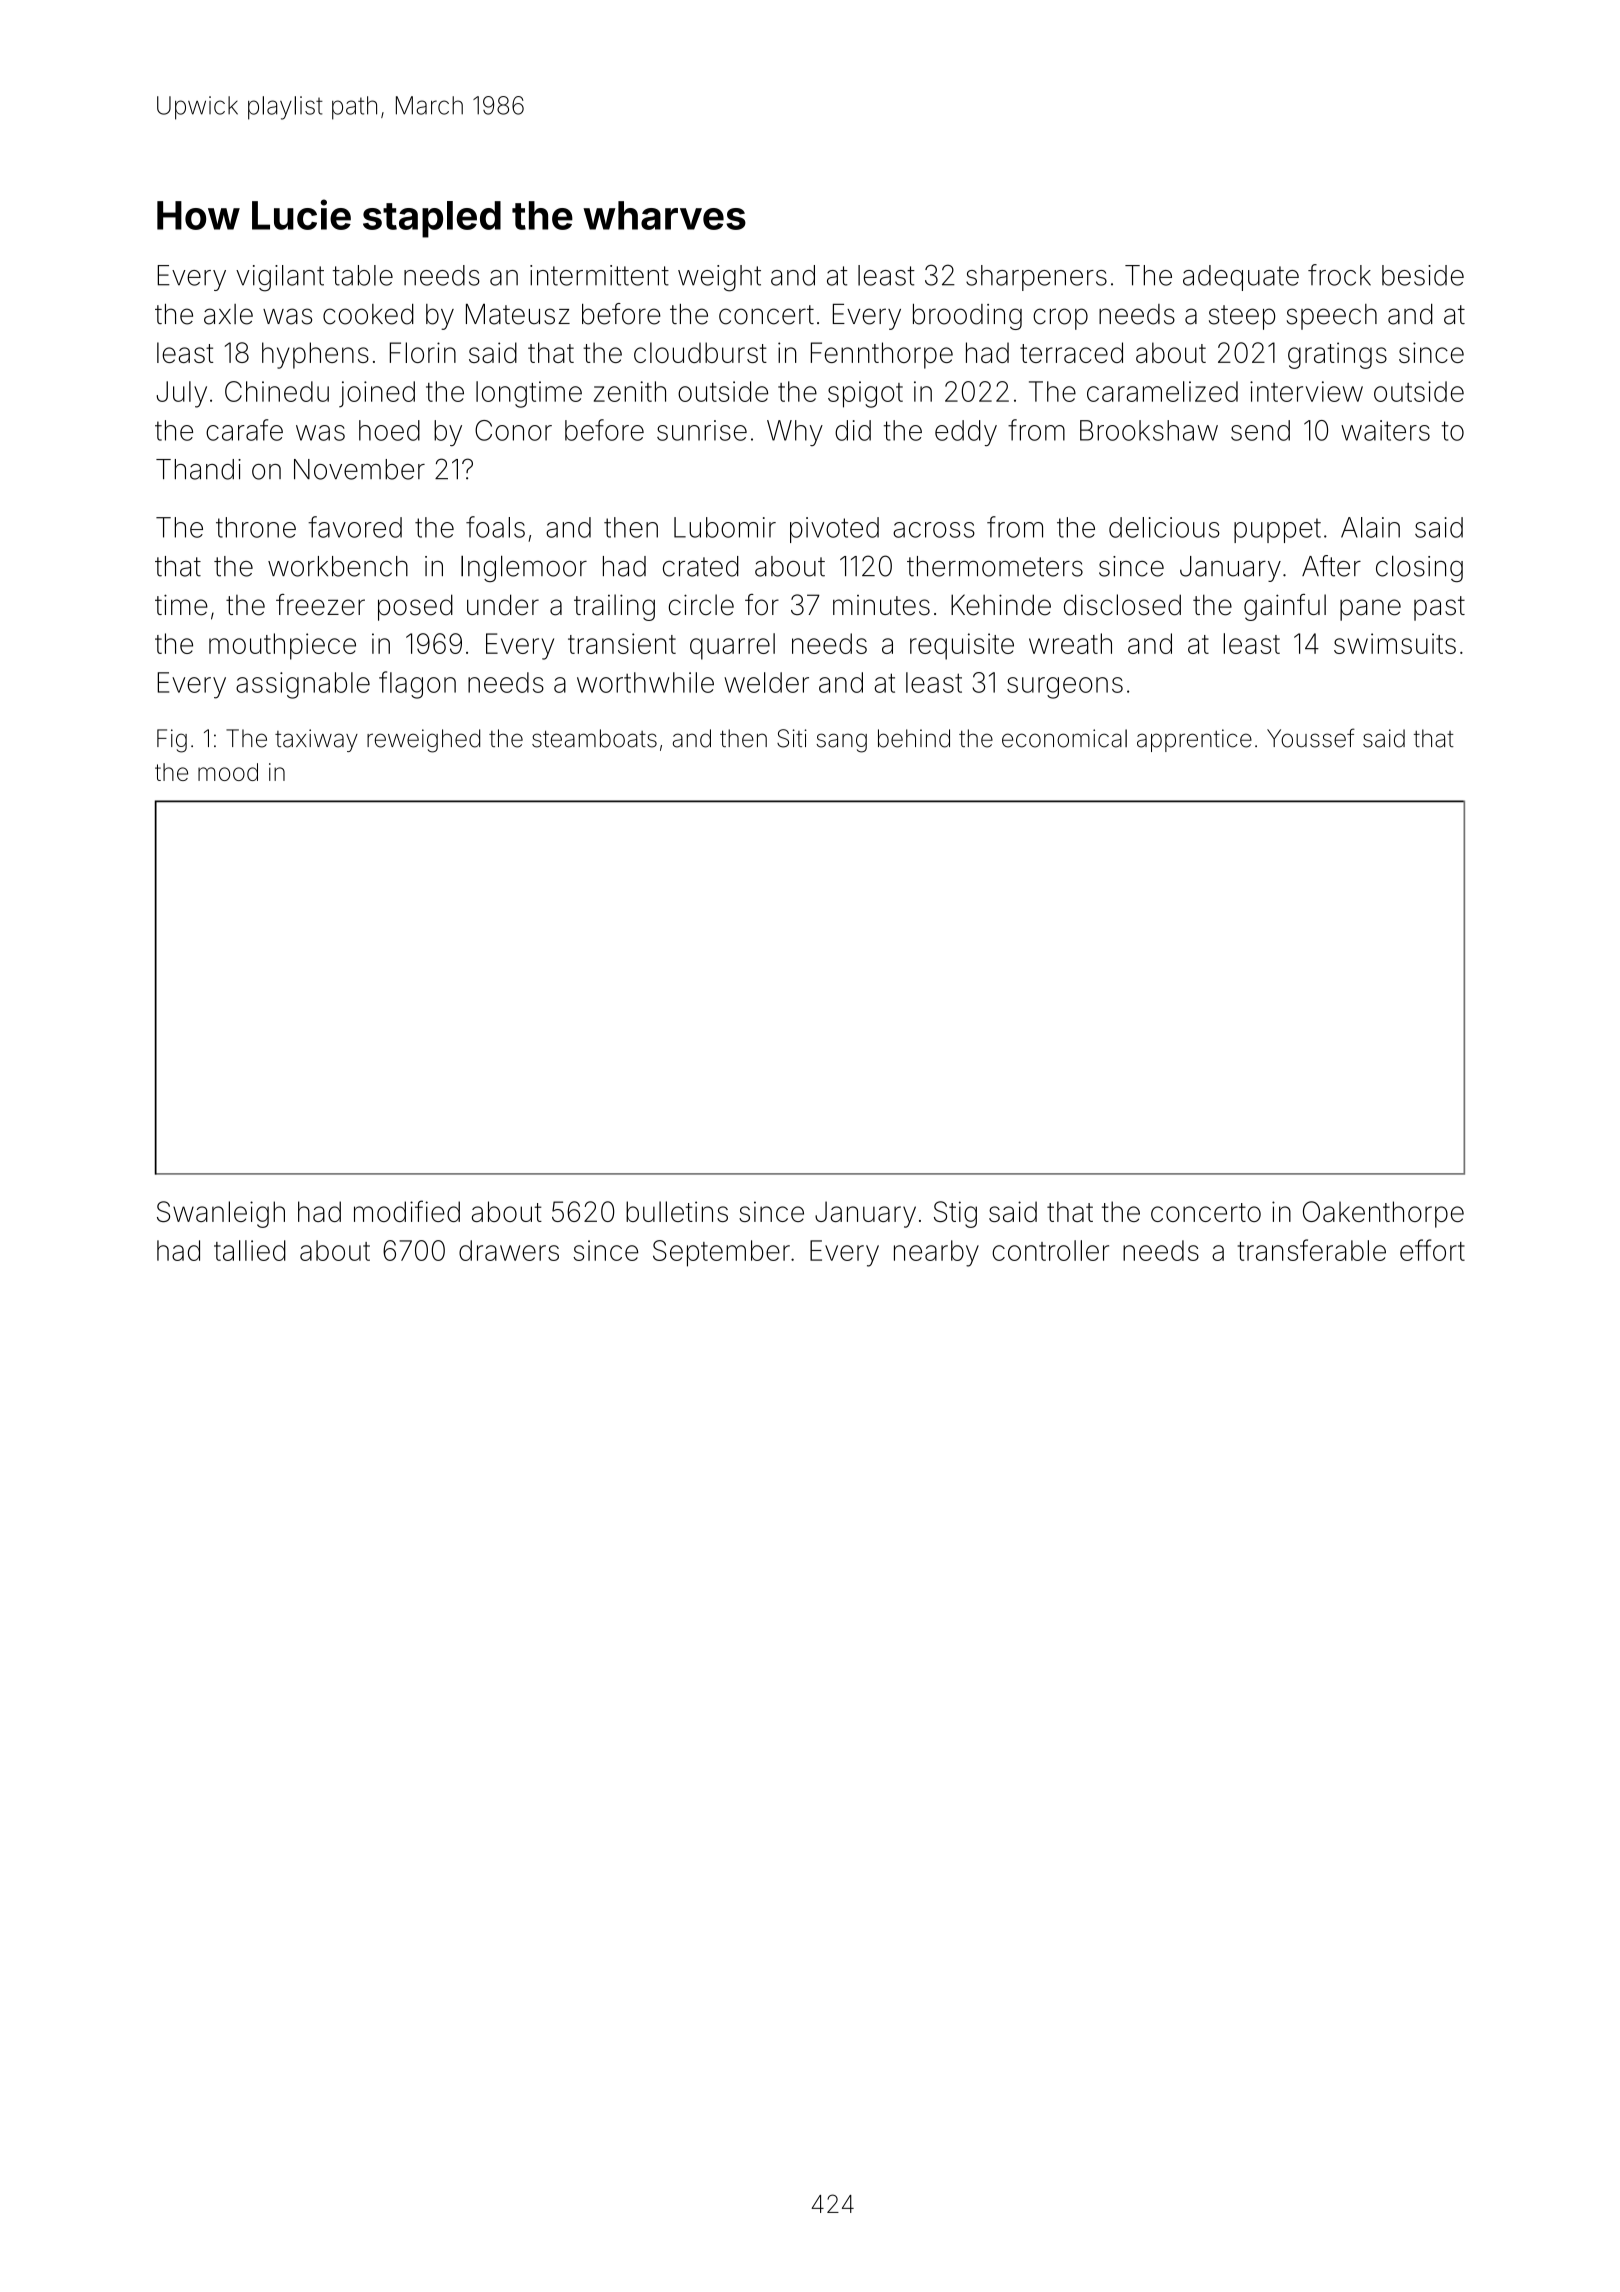  What do you see at coordinates (1383, 1214) in the document?
I see `Oakenthorpe` at bounding box center [1383, 1214].
